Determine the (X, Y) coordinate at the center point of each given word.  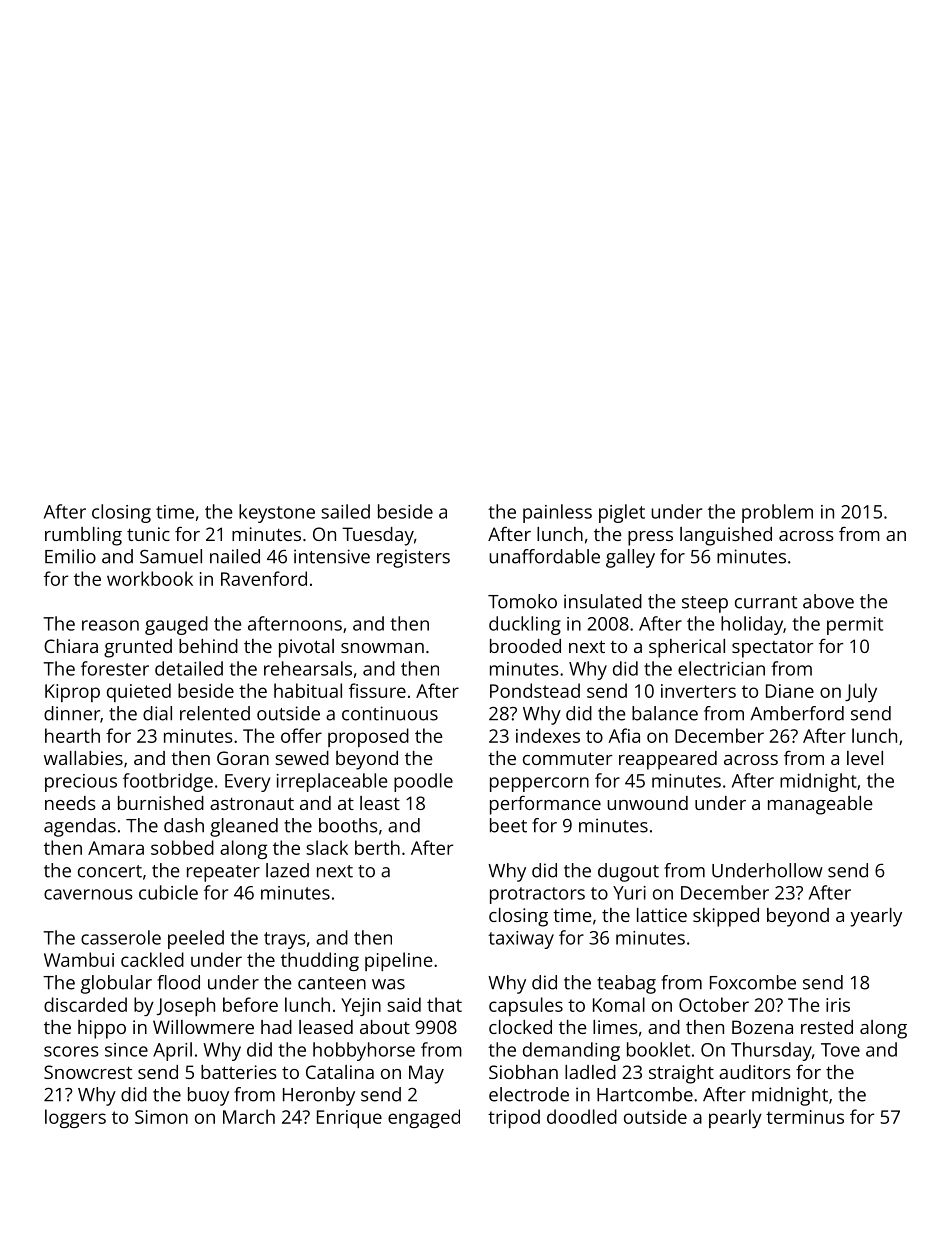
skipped (726, 917)
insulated (603, 601)
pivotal (306, 648)
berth (377, 847)
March (249, 1116)
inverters (698, 691)
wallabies (83, 758)
